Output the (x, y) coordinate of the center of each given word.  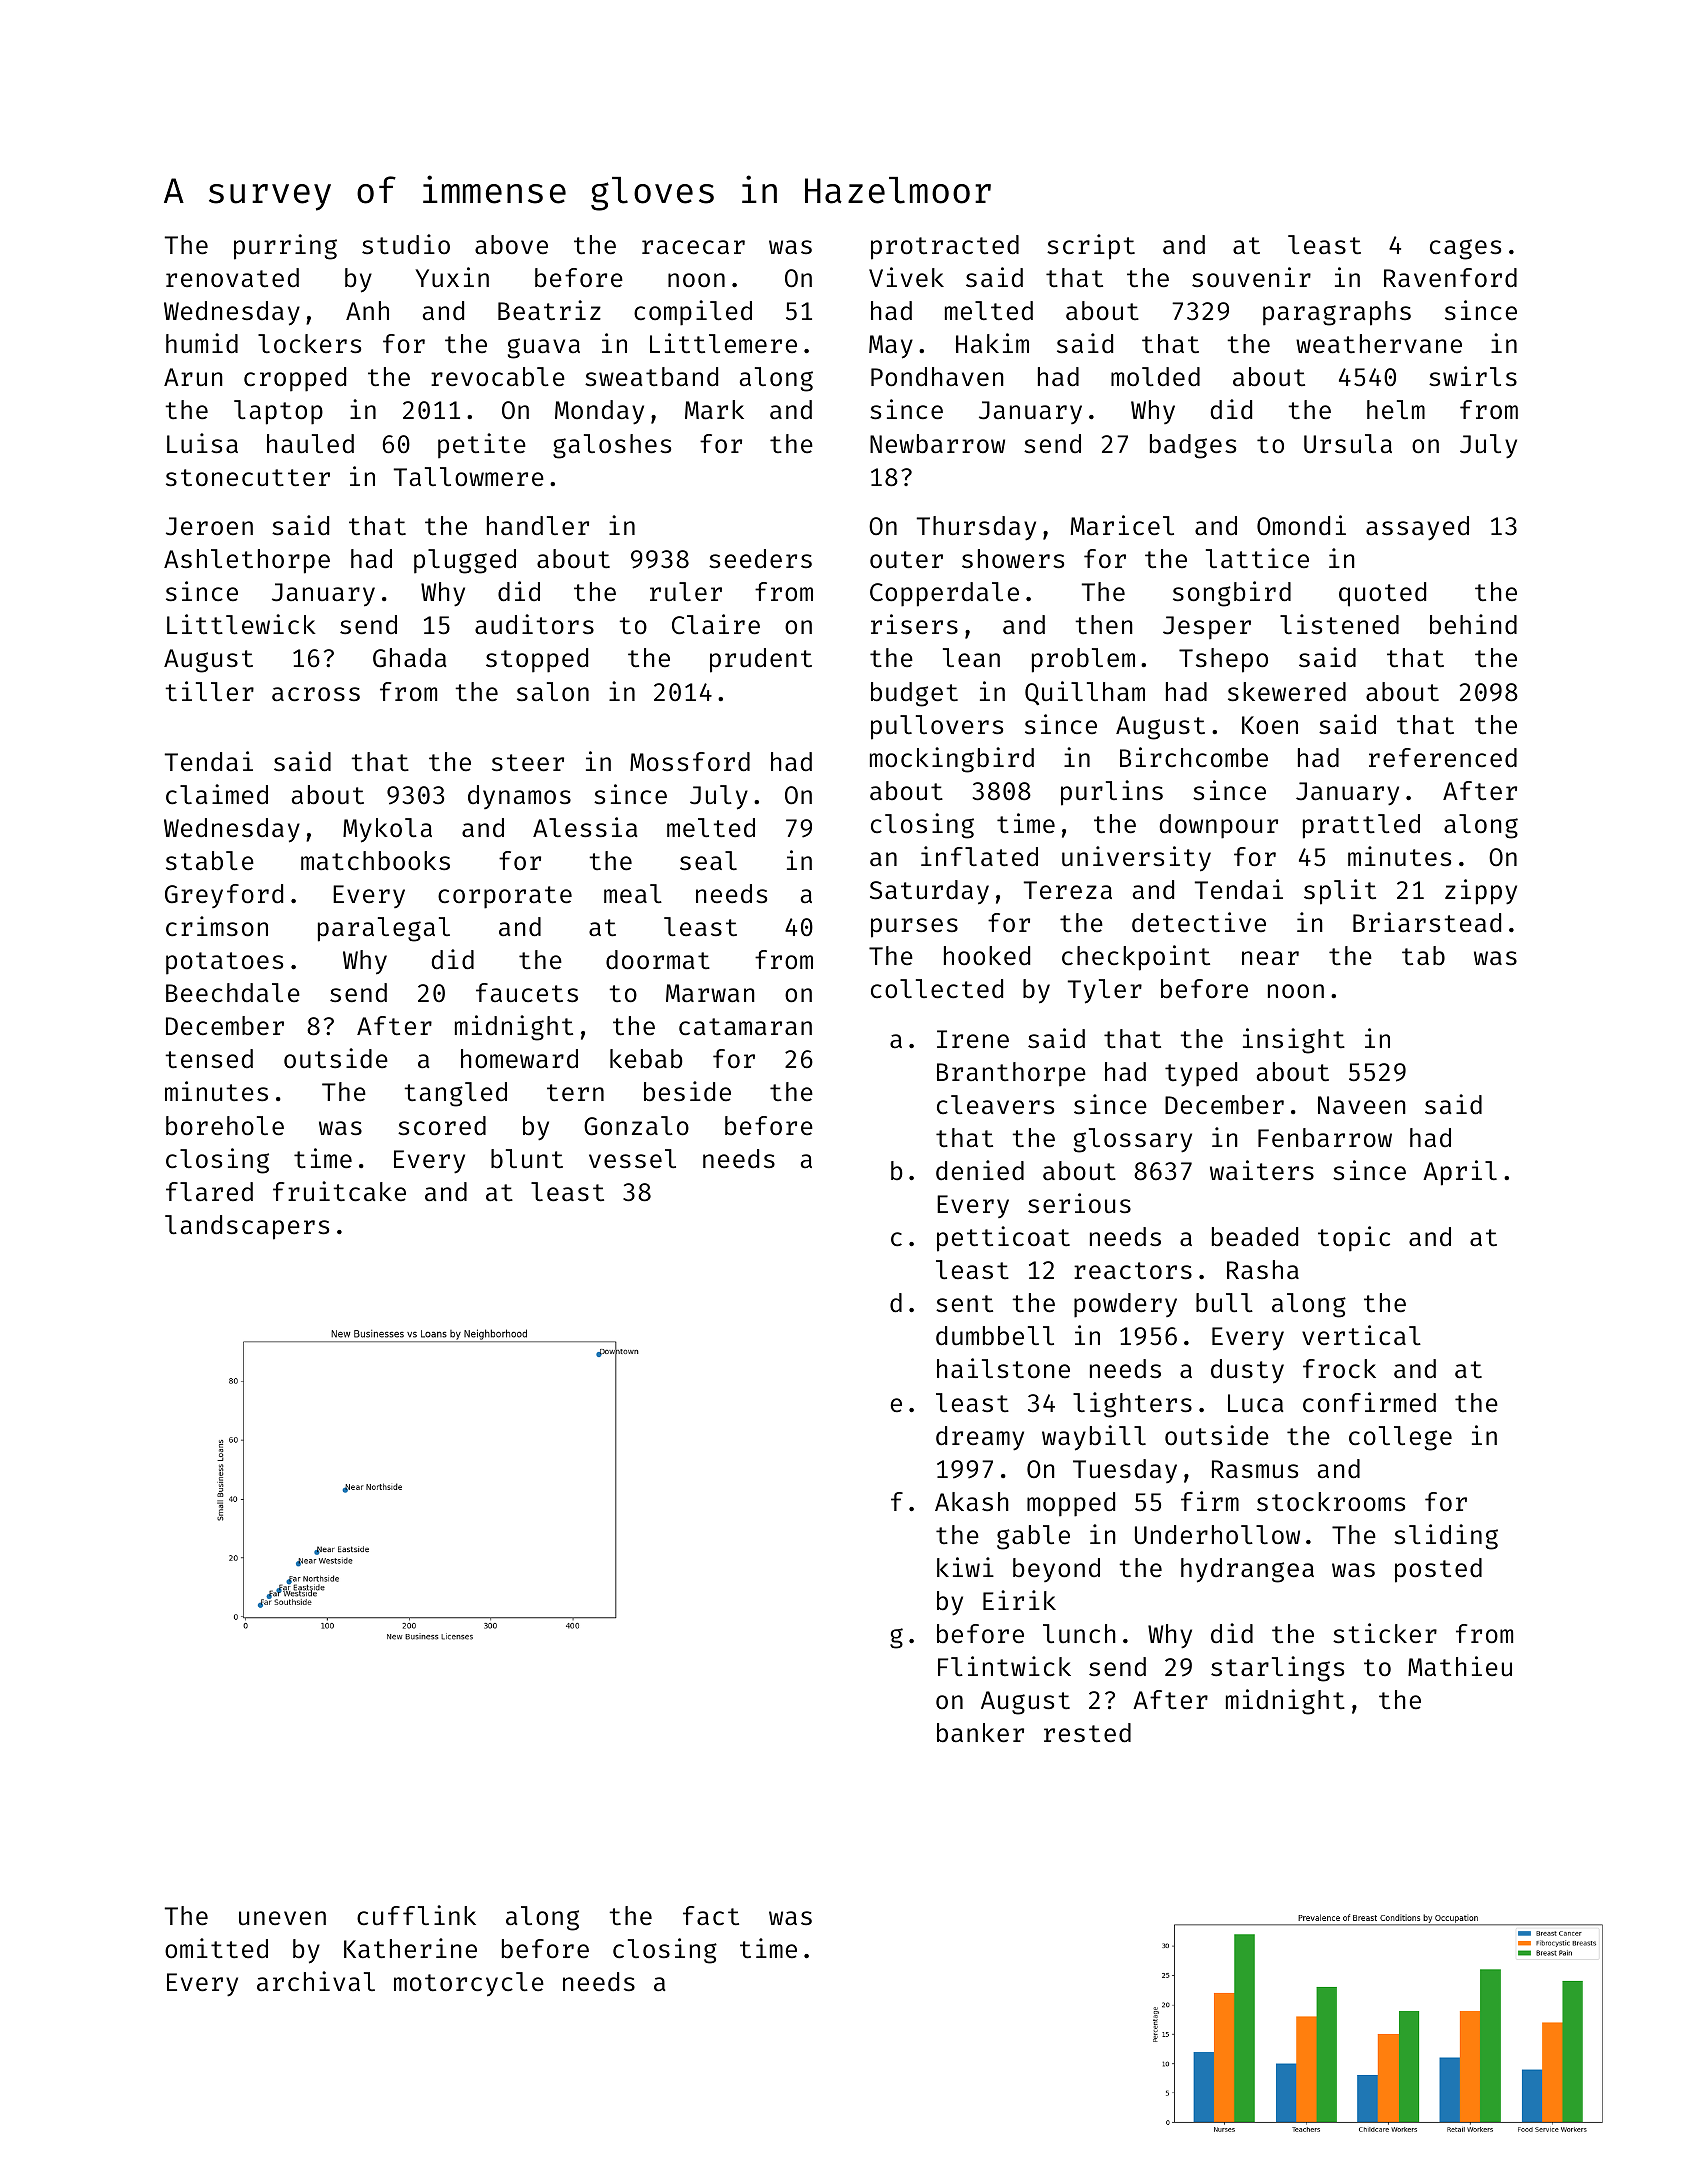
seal (708, 861)
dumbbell (995, 1336)
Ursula (1348, 444)
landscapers (247, 1227)
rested (1087, 1733)
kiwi (965, 1567)
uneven (282, 1918)
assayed (1417, 528)
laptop (278, 412)
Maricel (1122, 525)
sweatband (651, 377)
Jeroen (209, 526)
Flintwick (1004, 1666)
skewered (1287, 692)
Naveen (1362, 1105)
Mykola (387, 830)
